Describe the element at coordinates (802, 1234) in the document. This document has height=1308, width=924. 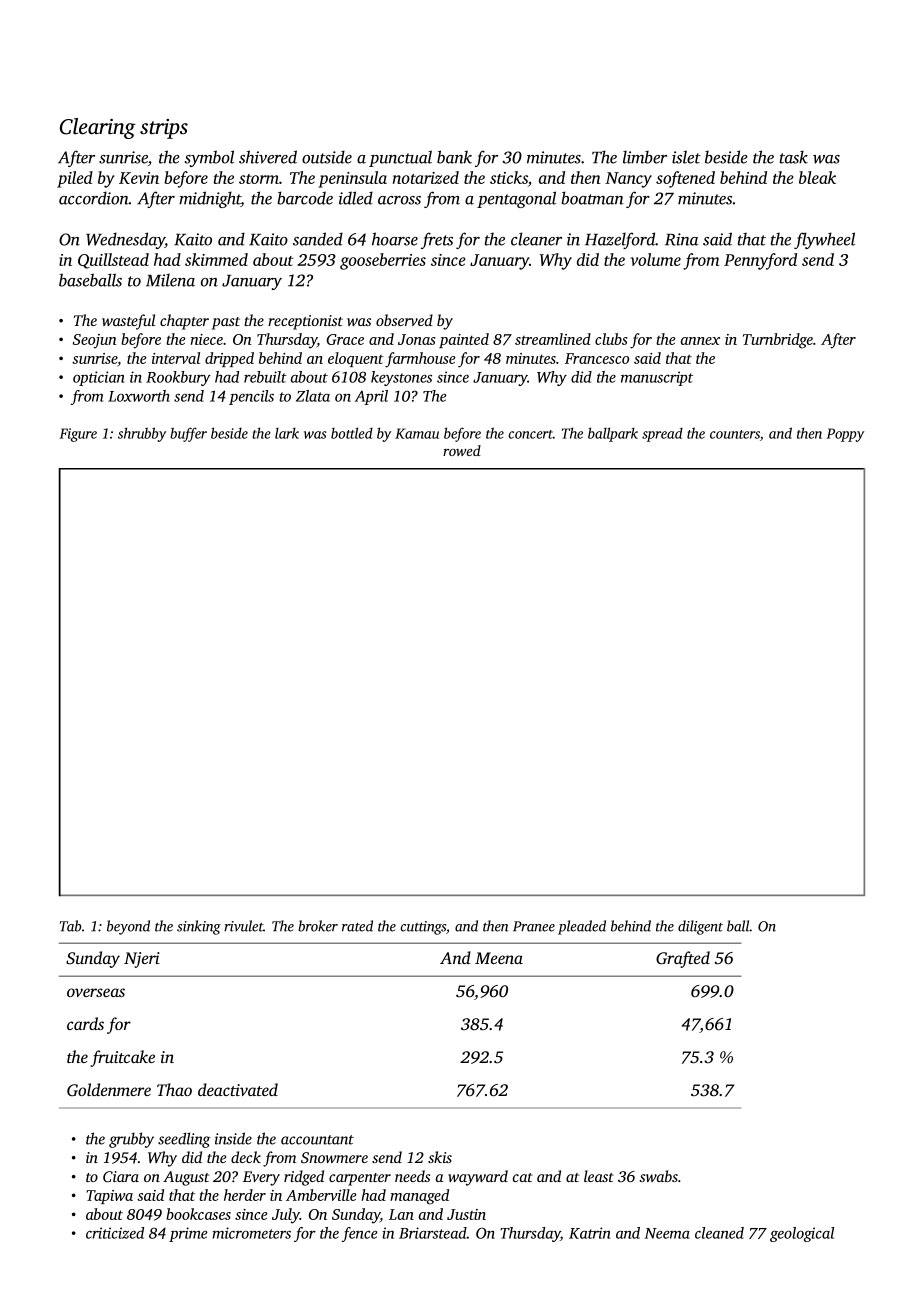
I see `geological` at that location.
